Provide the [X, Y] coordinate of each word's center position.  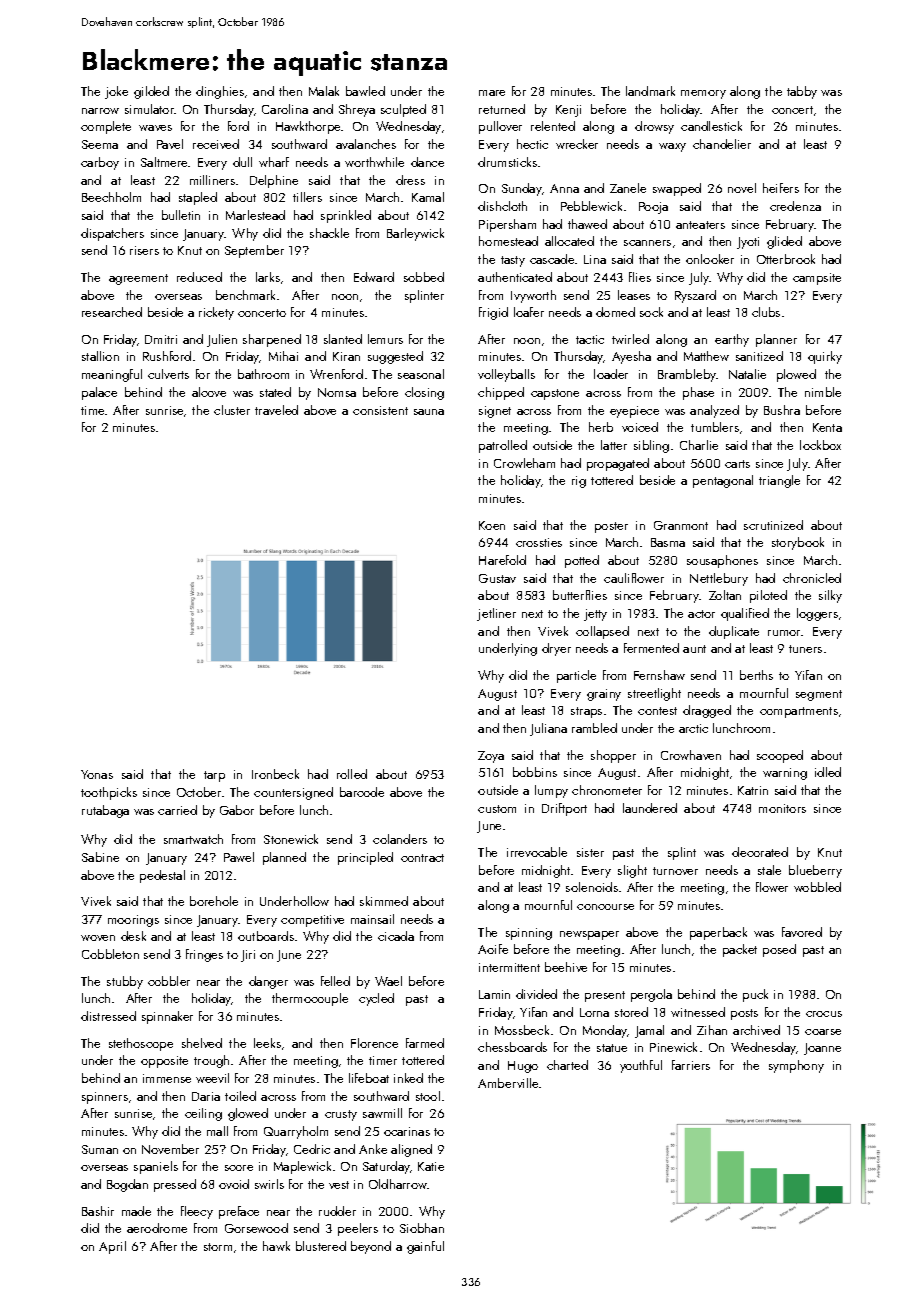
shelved [202, 1043]
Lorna [594, 1012]
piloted [768, 596]
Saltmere [165, 162]
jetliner [496, 614]
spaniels [156, 1167]
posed [779, 950]
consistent [380, 410]
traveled [276, 410]
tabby [802, 92]
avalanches [366, 144]
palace [99, 393]
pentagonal [723, 481]
